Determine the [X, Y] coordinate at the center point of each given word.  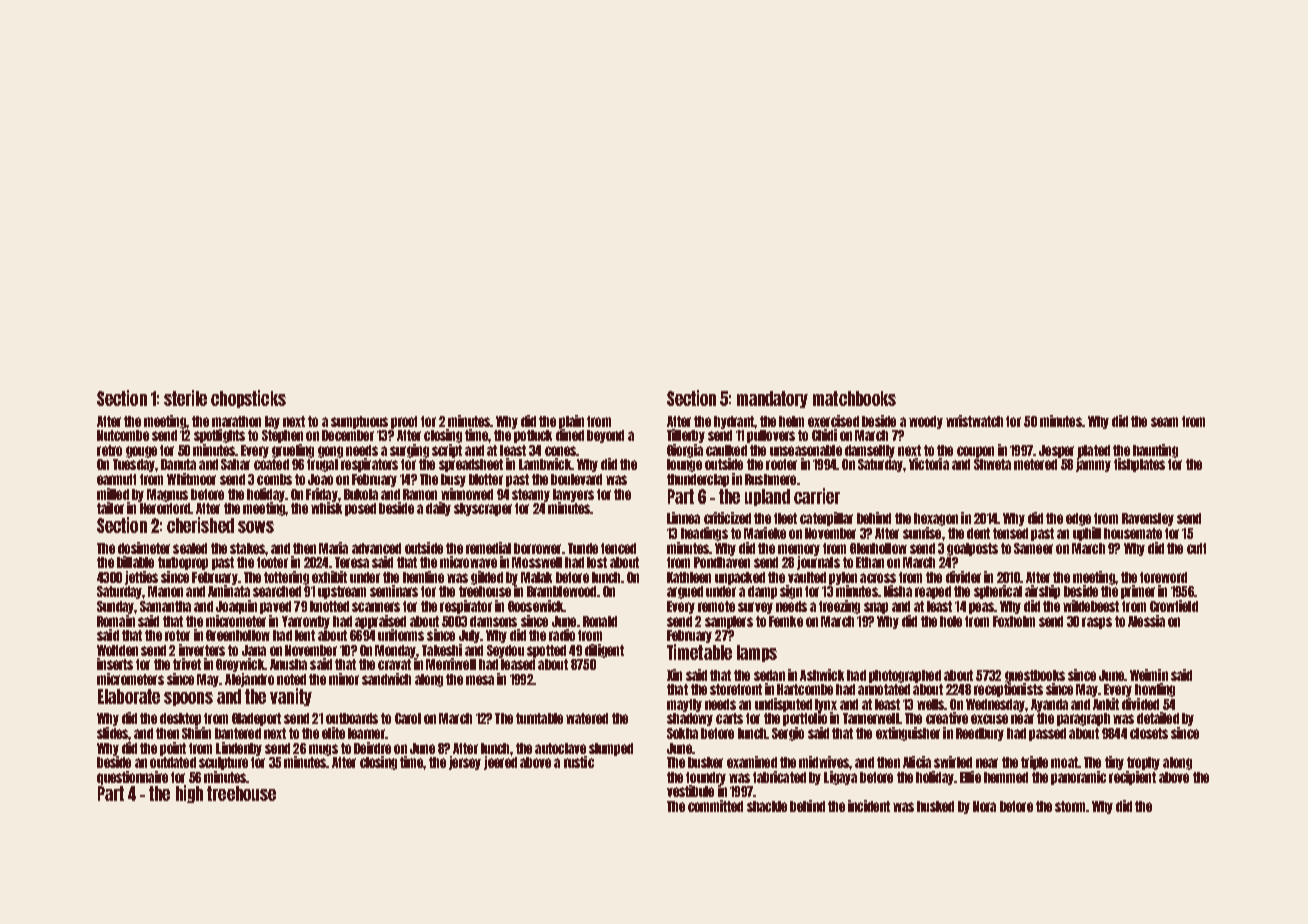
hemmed [1006, 777]
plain [571, 422]
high [189, 794]
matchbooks [854, 398]
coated [271, 464]
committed [715, 806]
